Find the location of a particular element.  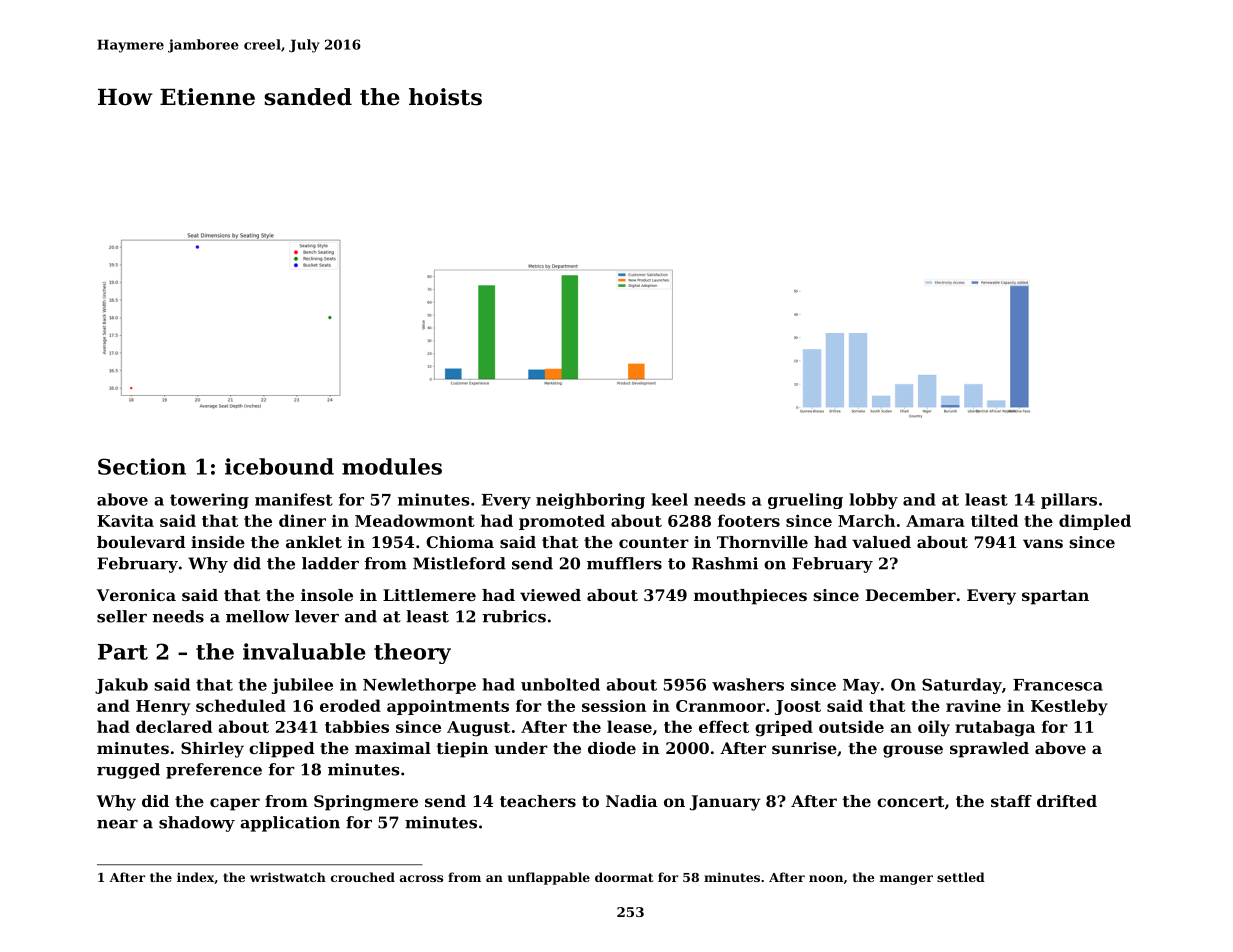

lobby is located at coordinates (873, 501).
